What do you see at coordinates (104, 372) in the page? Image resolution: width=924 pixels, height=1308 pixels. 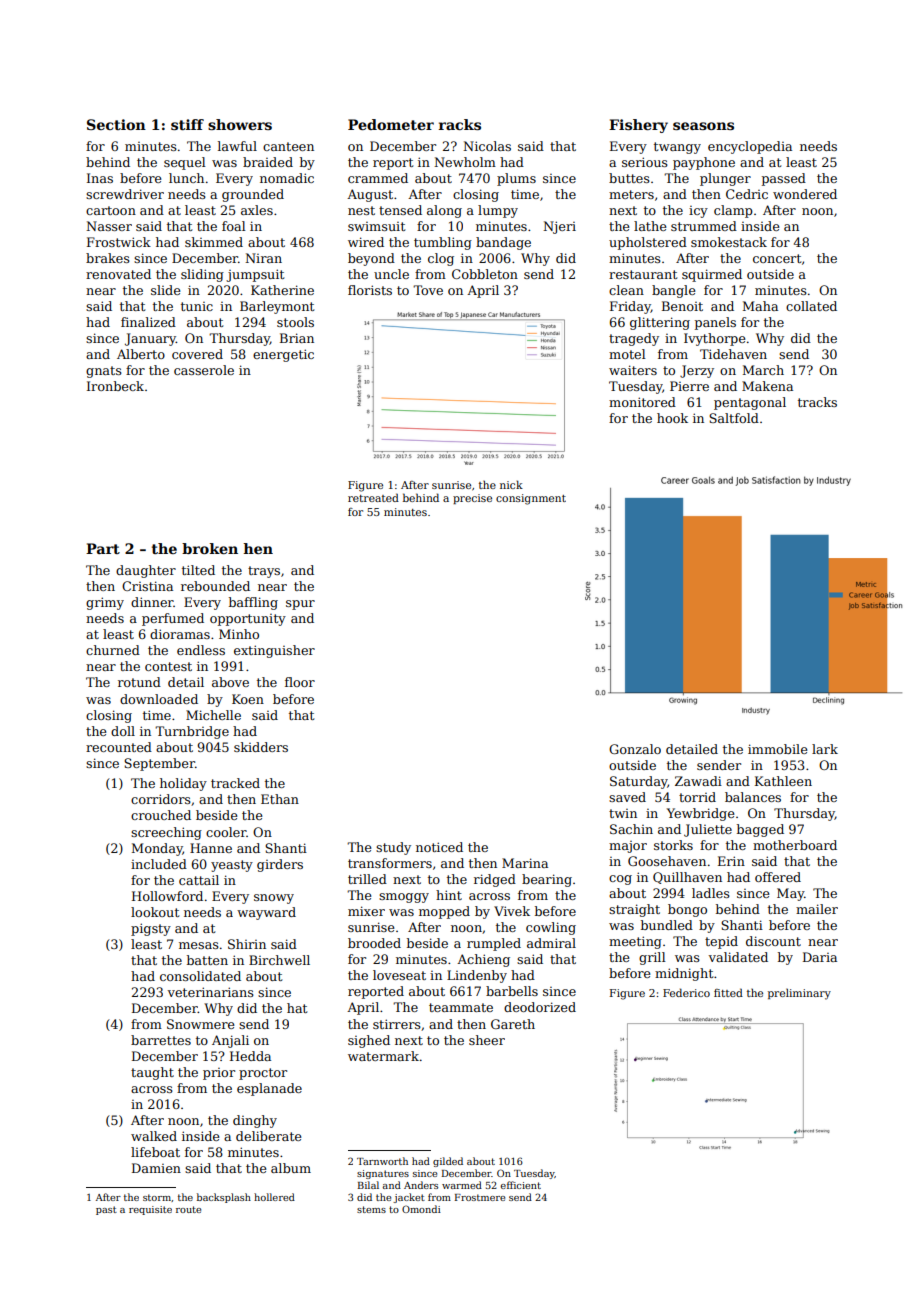 I see `gnats` at bounding box center [104, 372].
